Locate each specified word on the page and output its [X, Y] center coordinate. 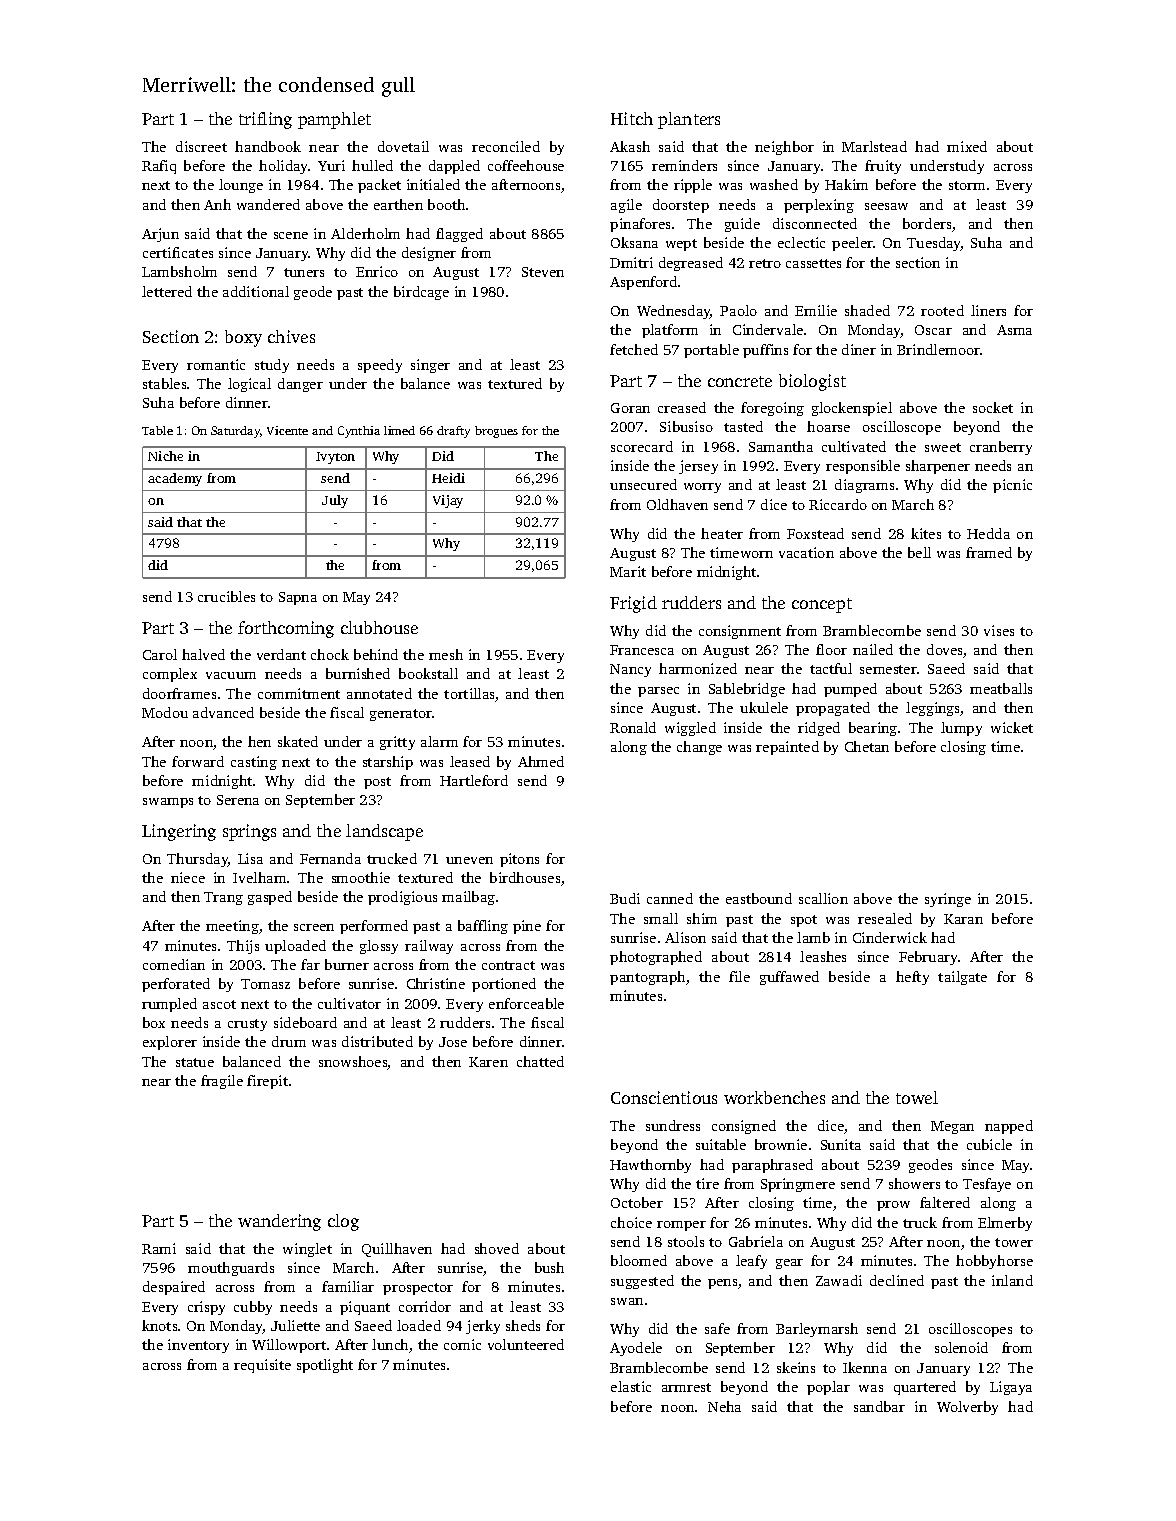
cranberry [1001, 448]
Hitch [632, 118]
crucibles [226, 596]
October [637, 1202]
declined [897, 1280]
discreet [201, 146]
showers [914, 1183]
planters [689, 120]
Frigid [633, 604]
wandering [279, 1222]
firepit [267, 1082]
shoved [497, 1248]
